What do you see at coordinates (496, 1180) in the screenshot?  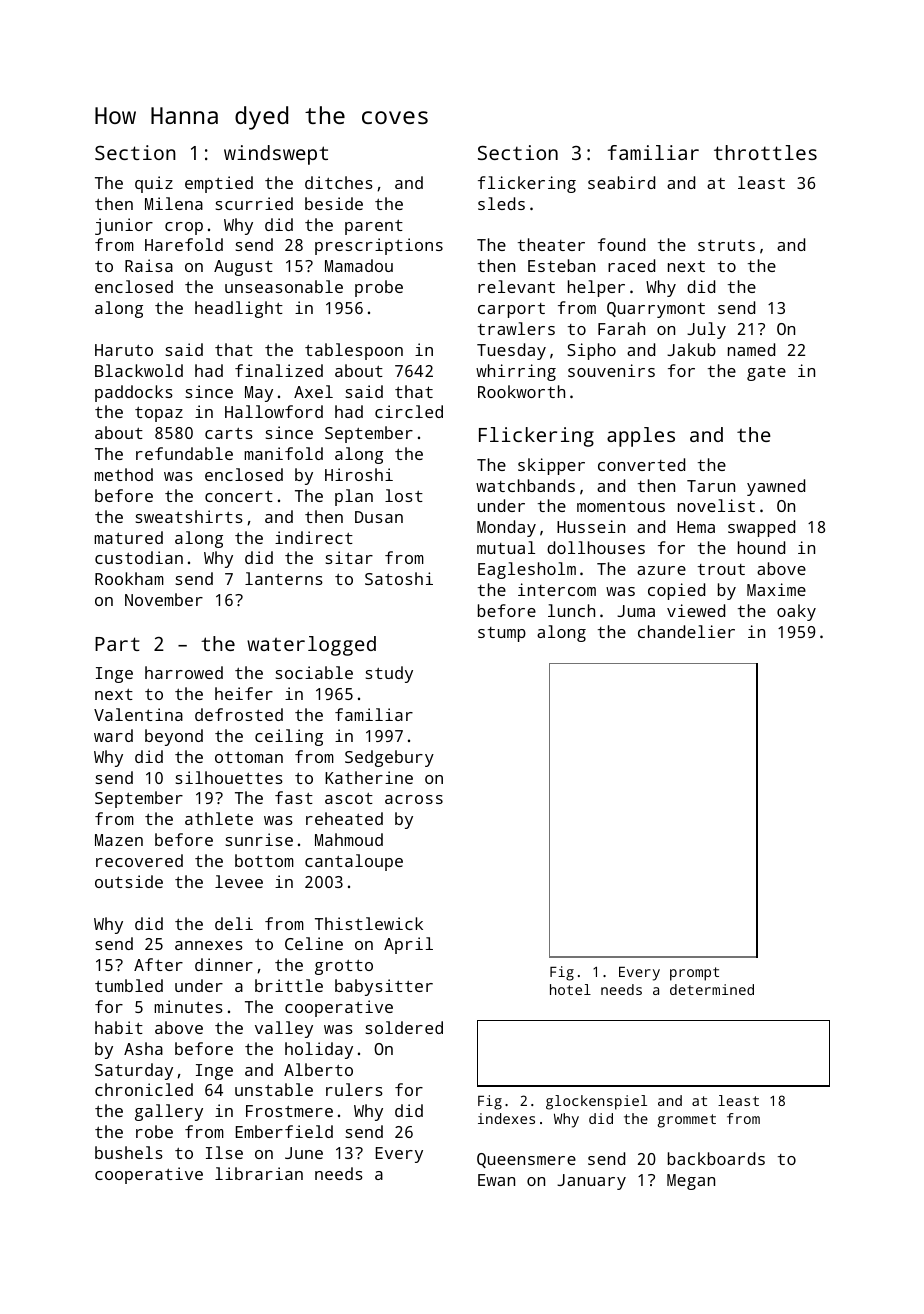 I see `Ewan` at bounding box center [496, 1180].
